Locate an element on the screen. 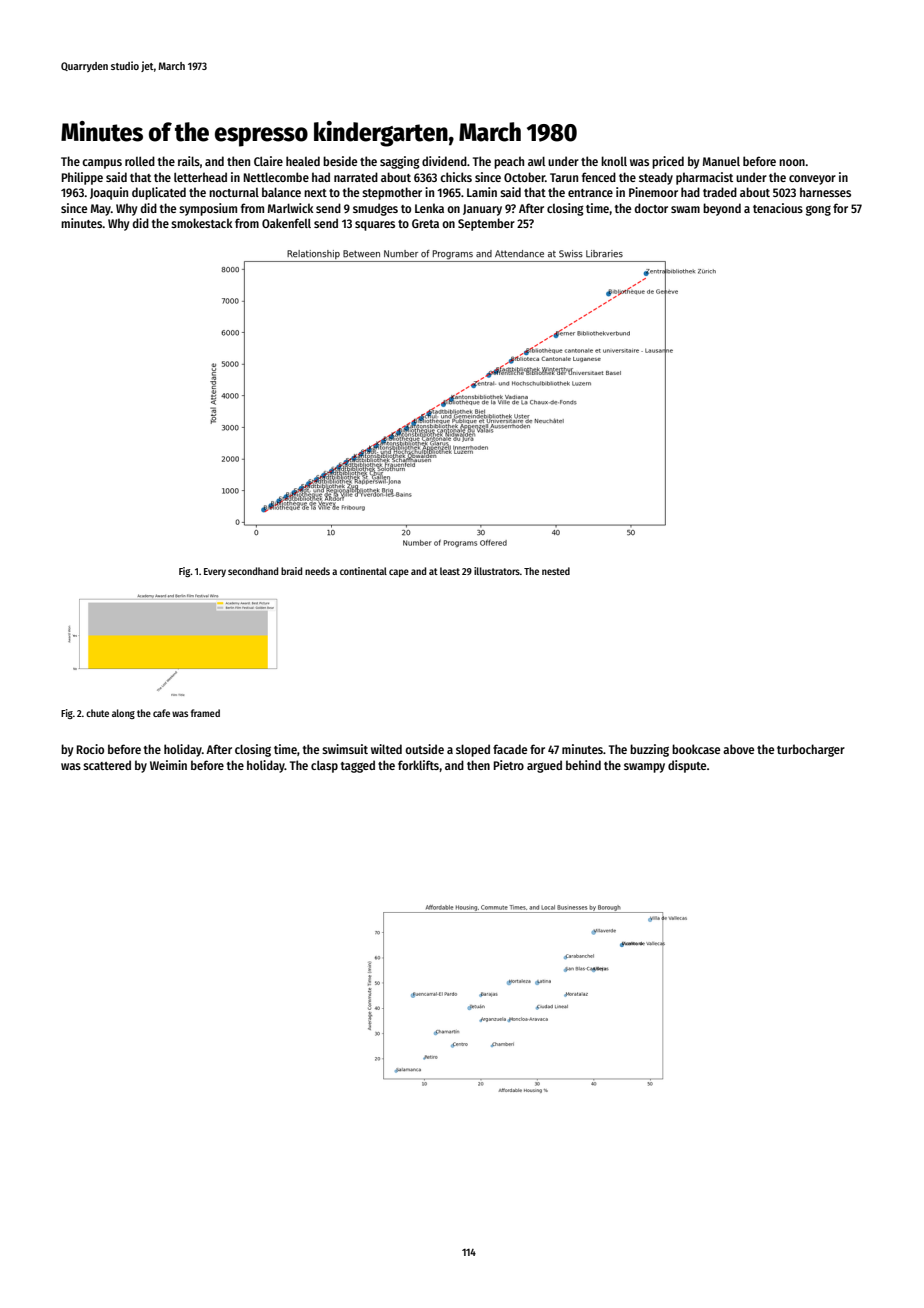 The width and height of the screenshot is (924, 1308). least is located at coordinates (450, 571).
